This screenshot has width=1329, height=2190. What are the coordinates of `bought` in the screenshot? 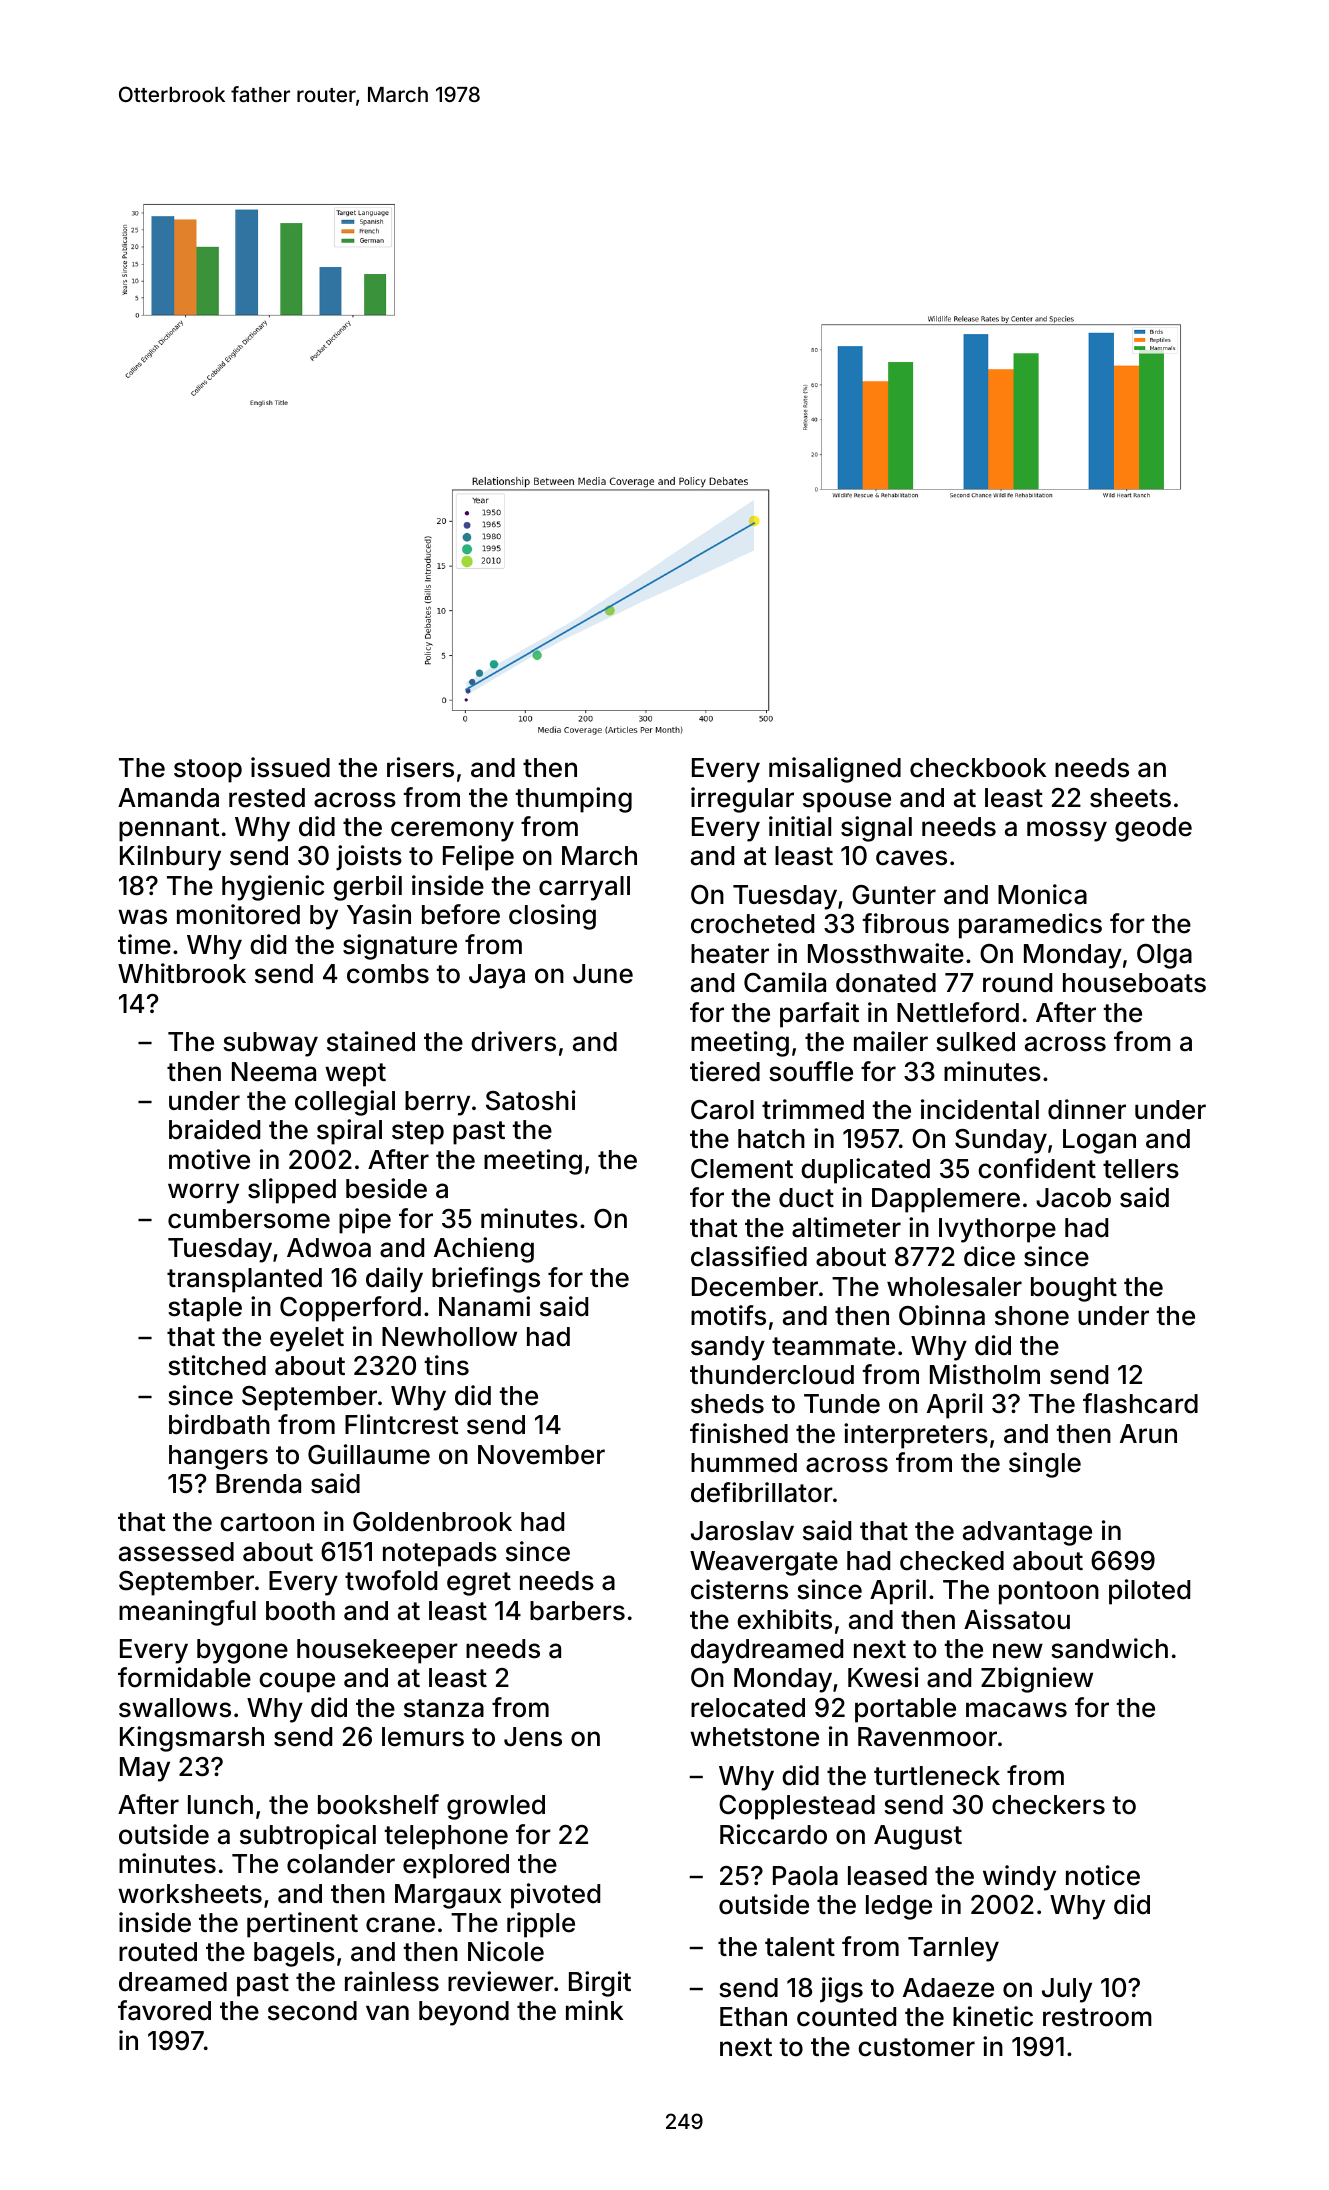 It's located at (1074, 1289).
